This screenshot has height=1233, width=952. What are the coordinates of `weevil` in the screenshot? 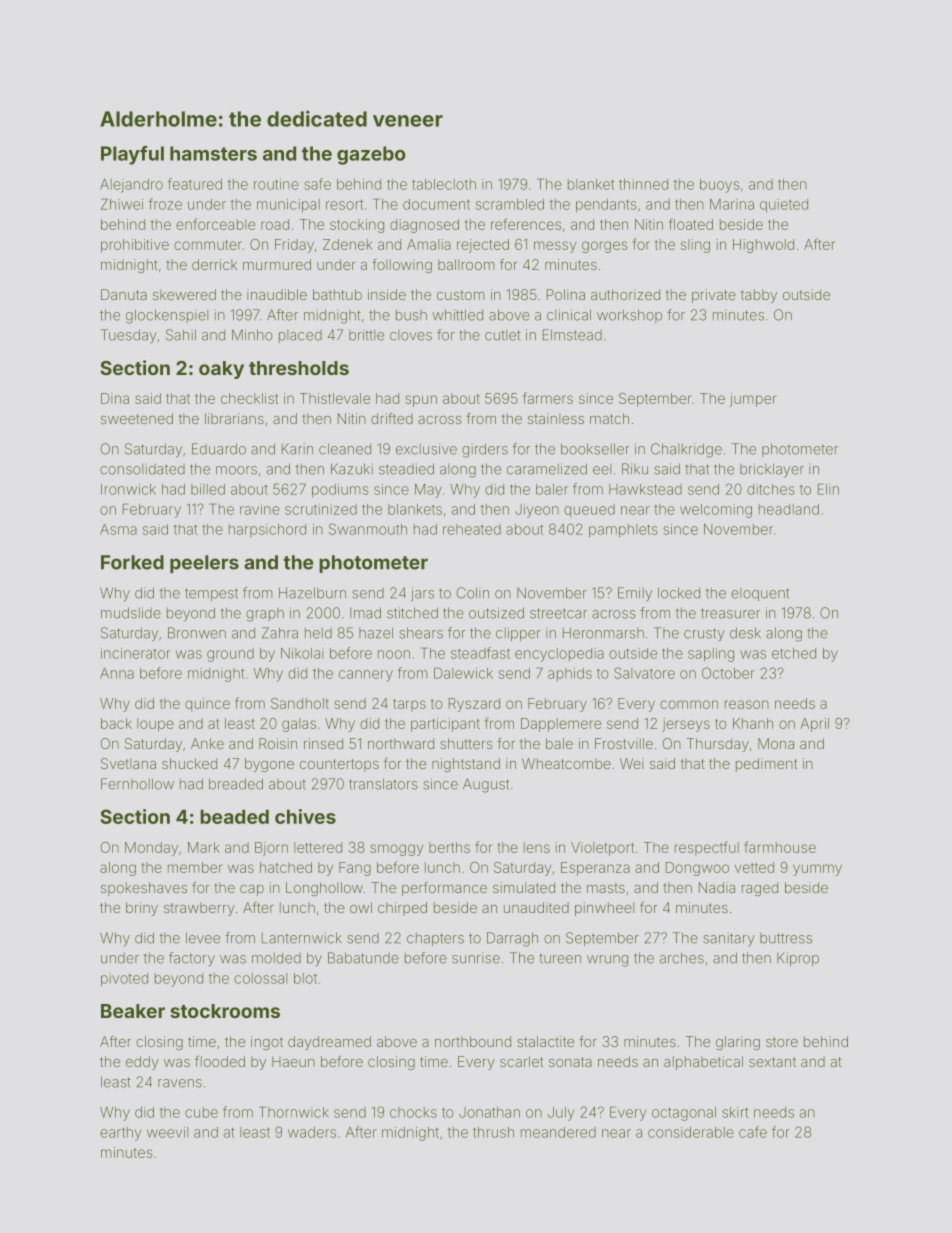 It's located at (167, 1132).
